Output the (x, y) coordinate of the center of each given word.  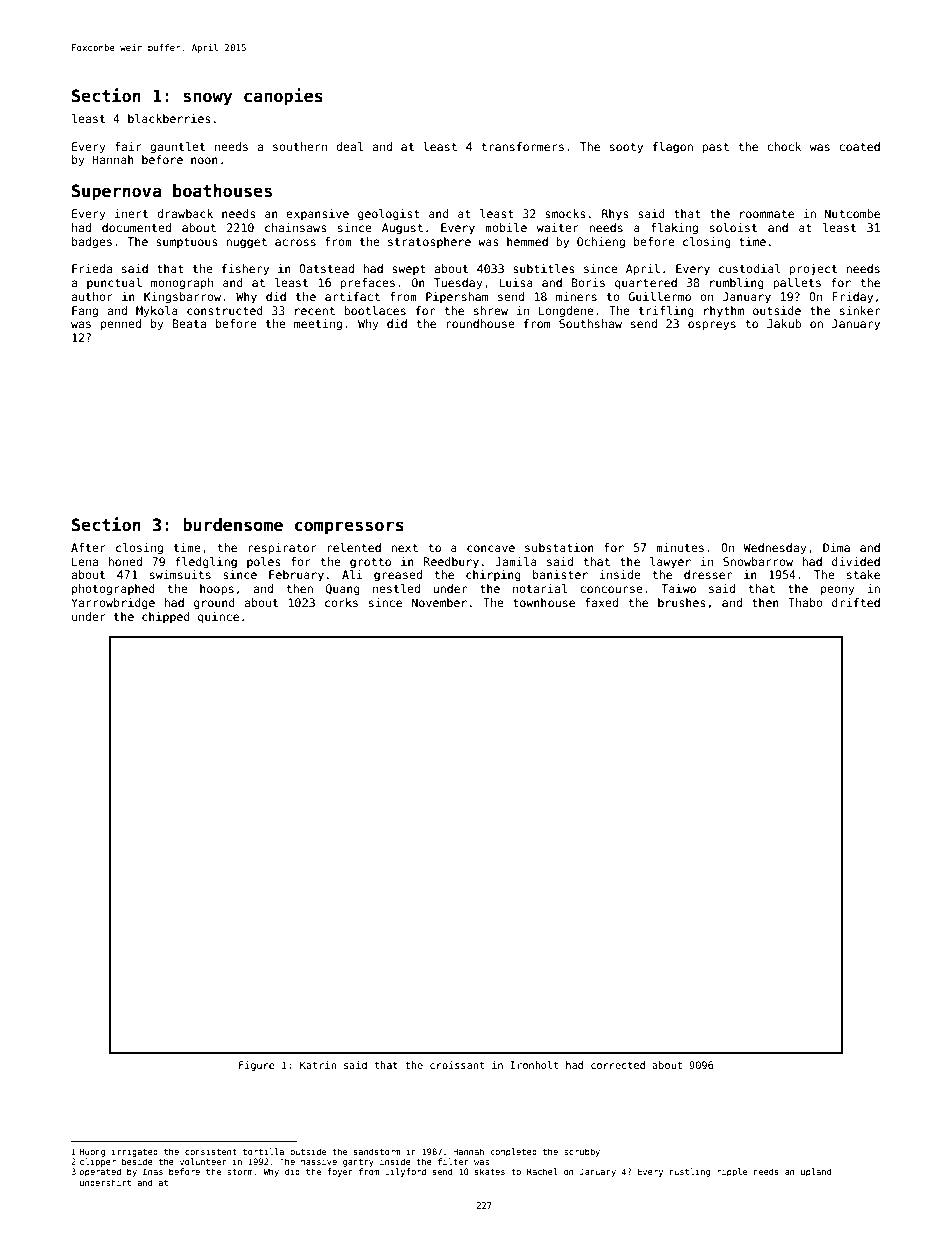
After (88, 547)
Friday (852, 298)
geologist (389, 215)
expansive (317, 214)
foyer (340, 1172)
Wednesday (775, 549)
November (439, 602)
